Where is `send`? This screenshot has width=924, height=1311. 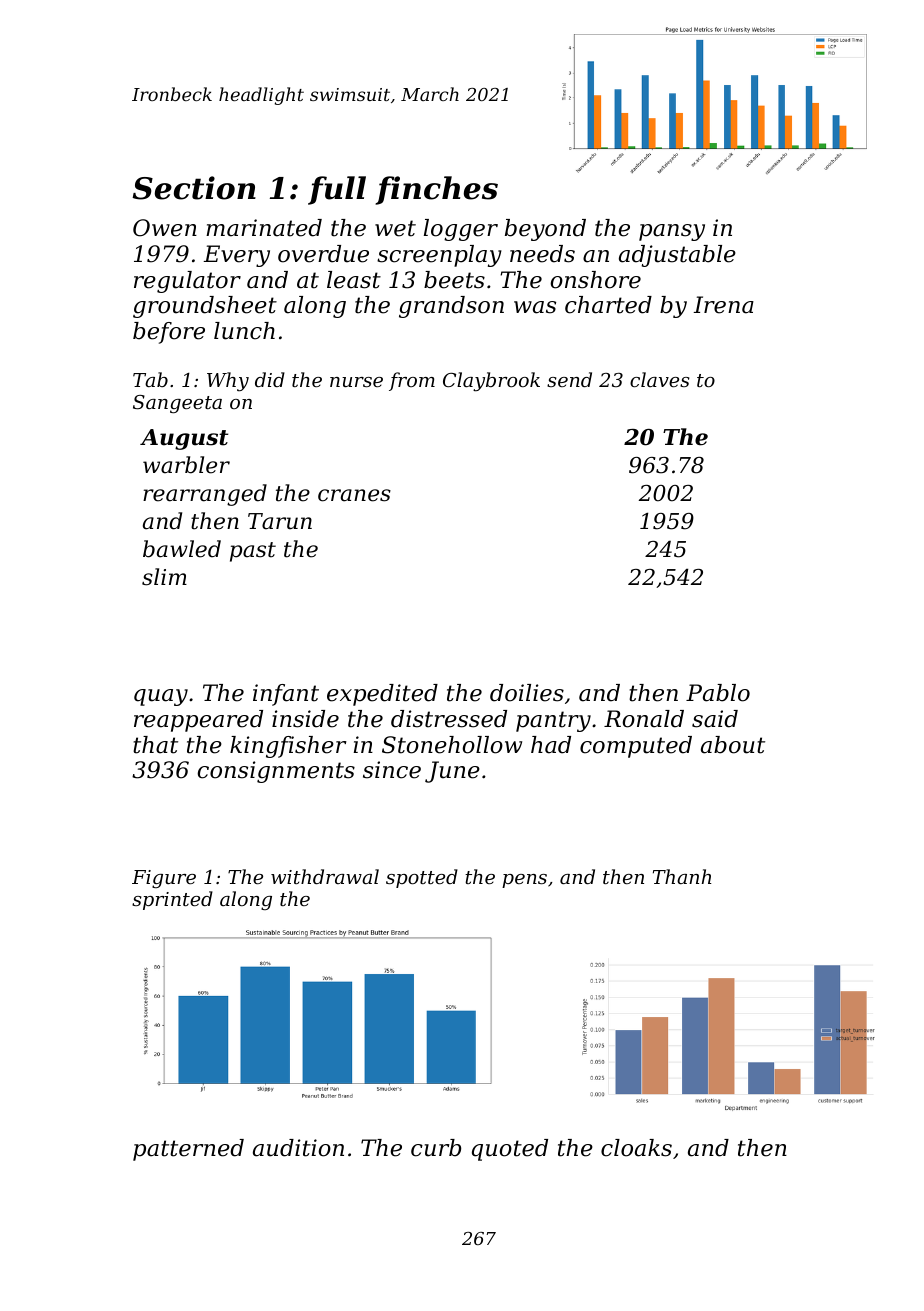
send is located at coordinates (569, 379).
